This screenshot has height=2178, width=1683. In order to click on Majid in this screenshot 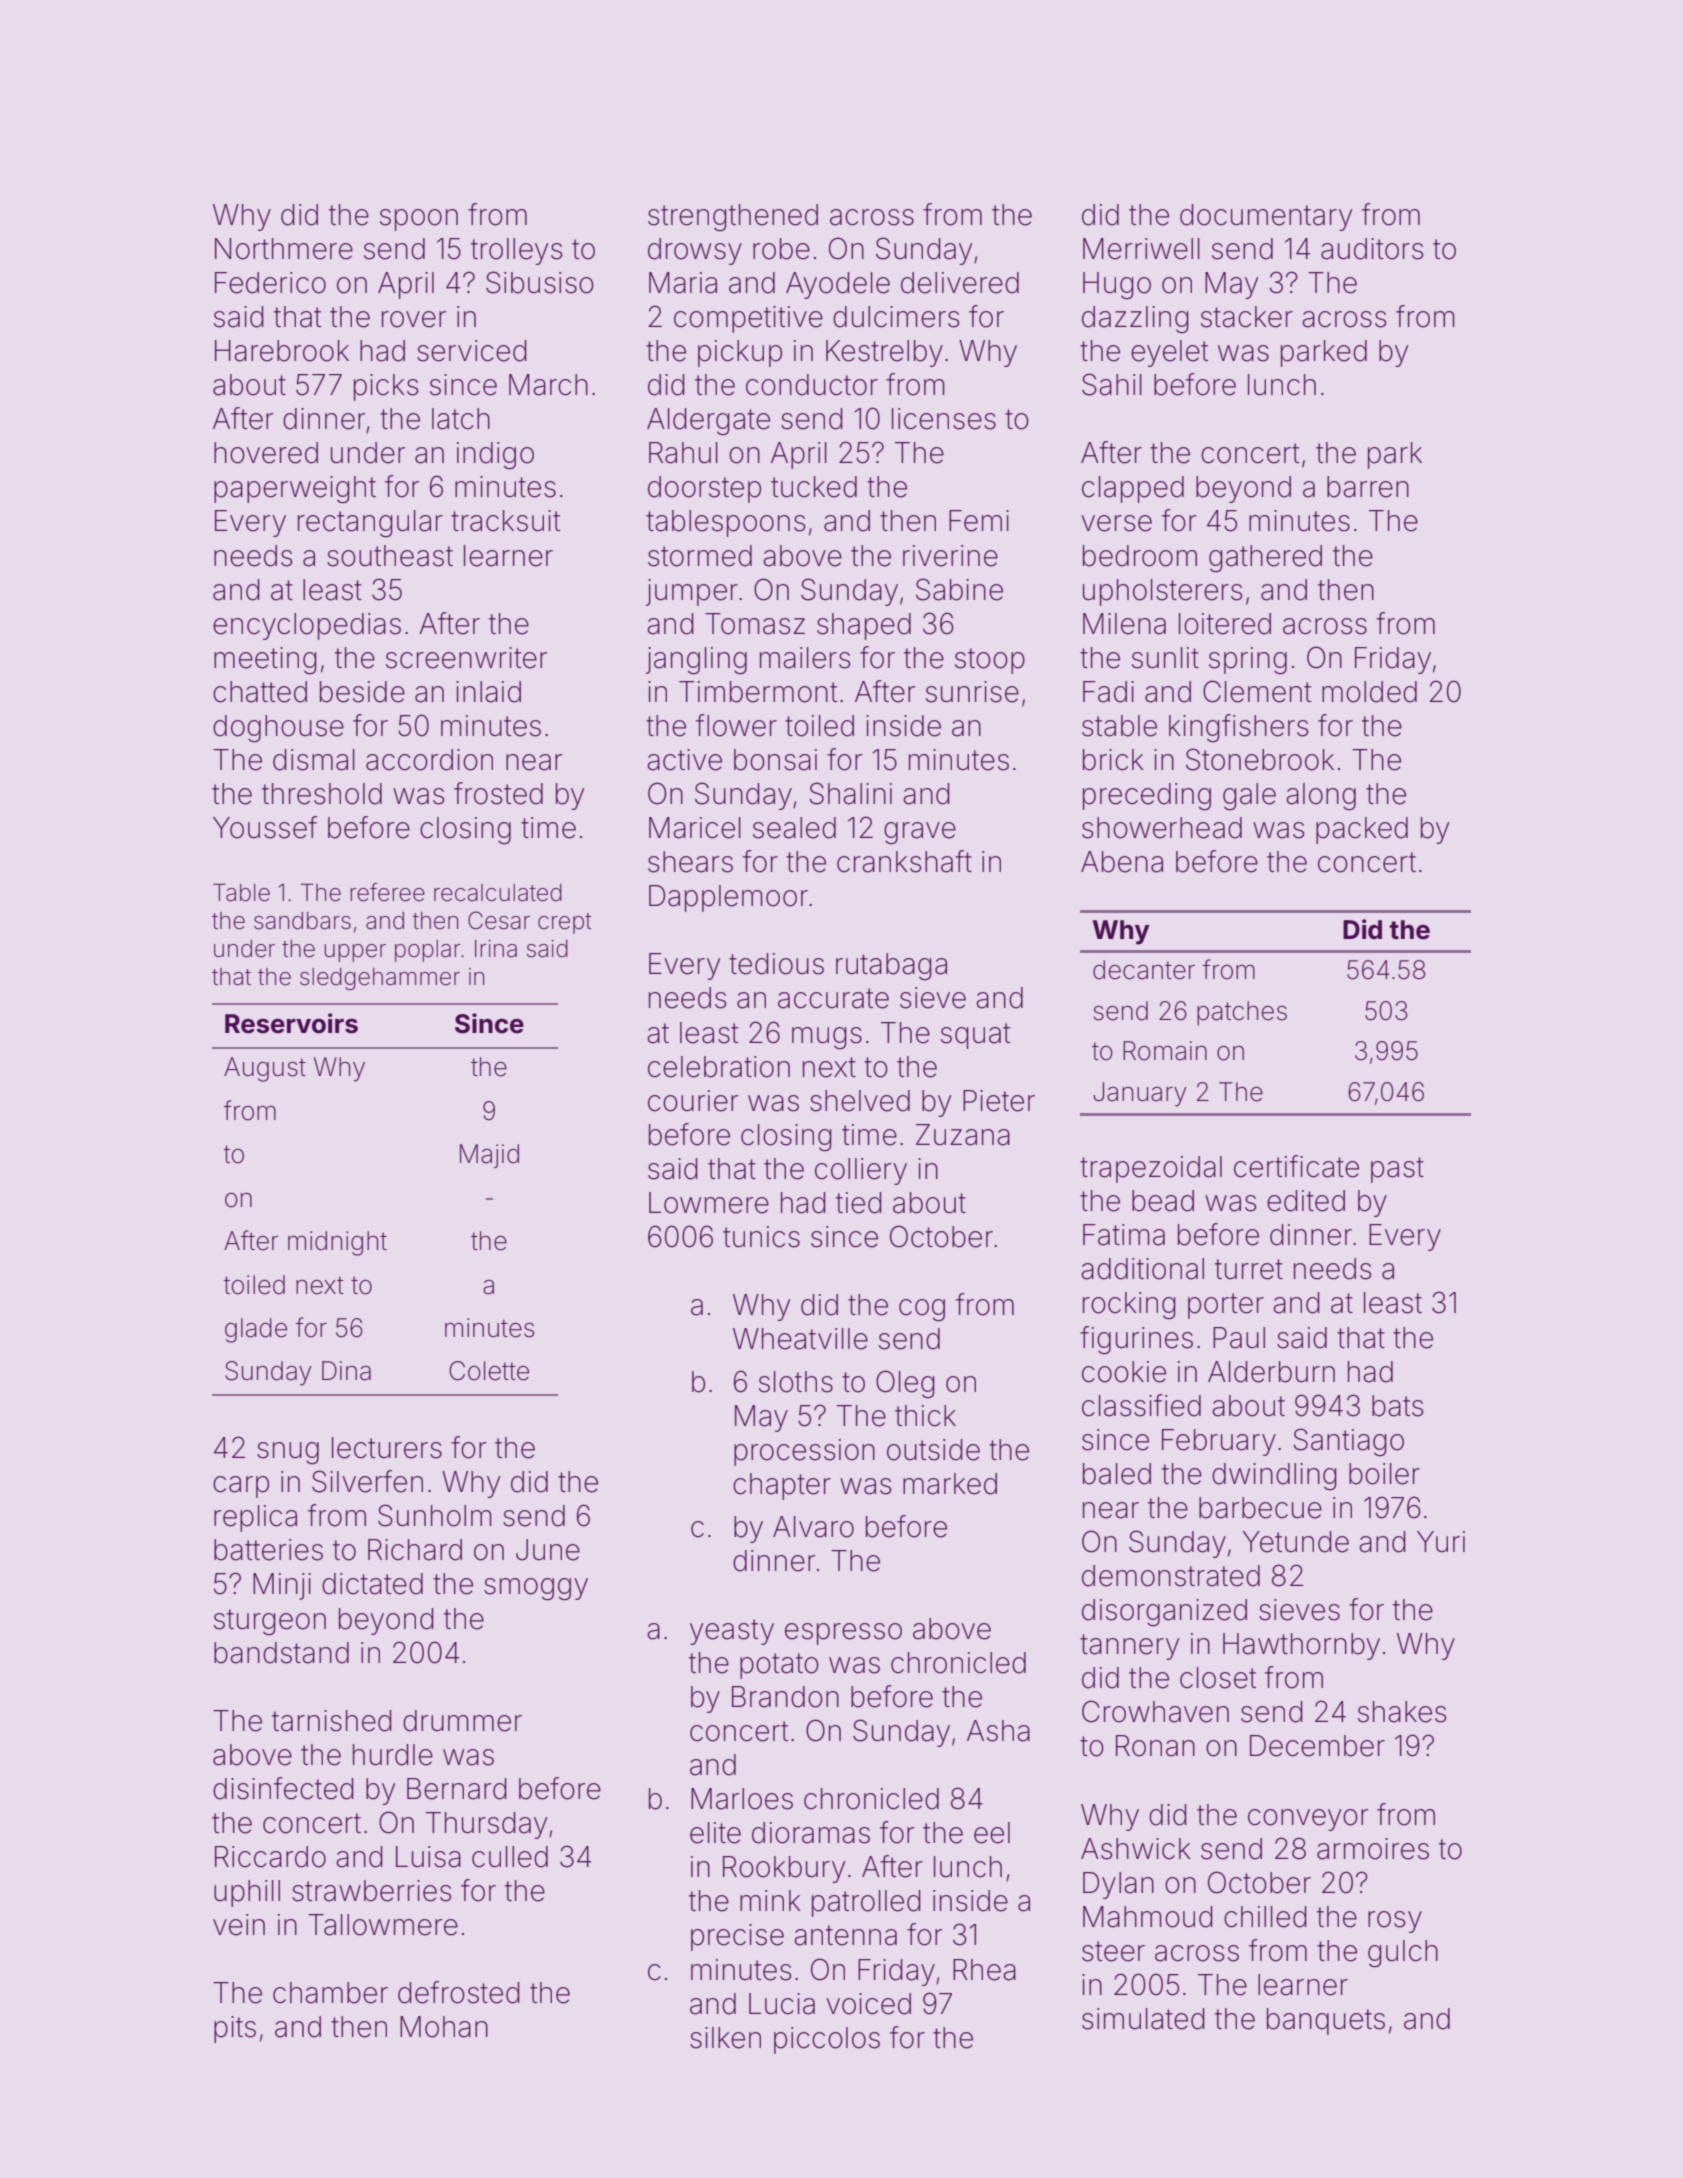, I will do `click(489, 1156)`.
